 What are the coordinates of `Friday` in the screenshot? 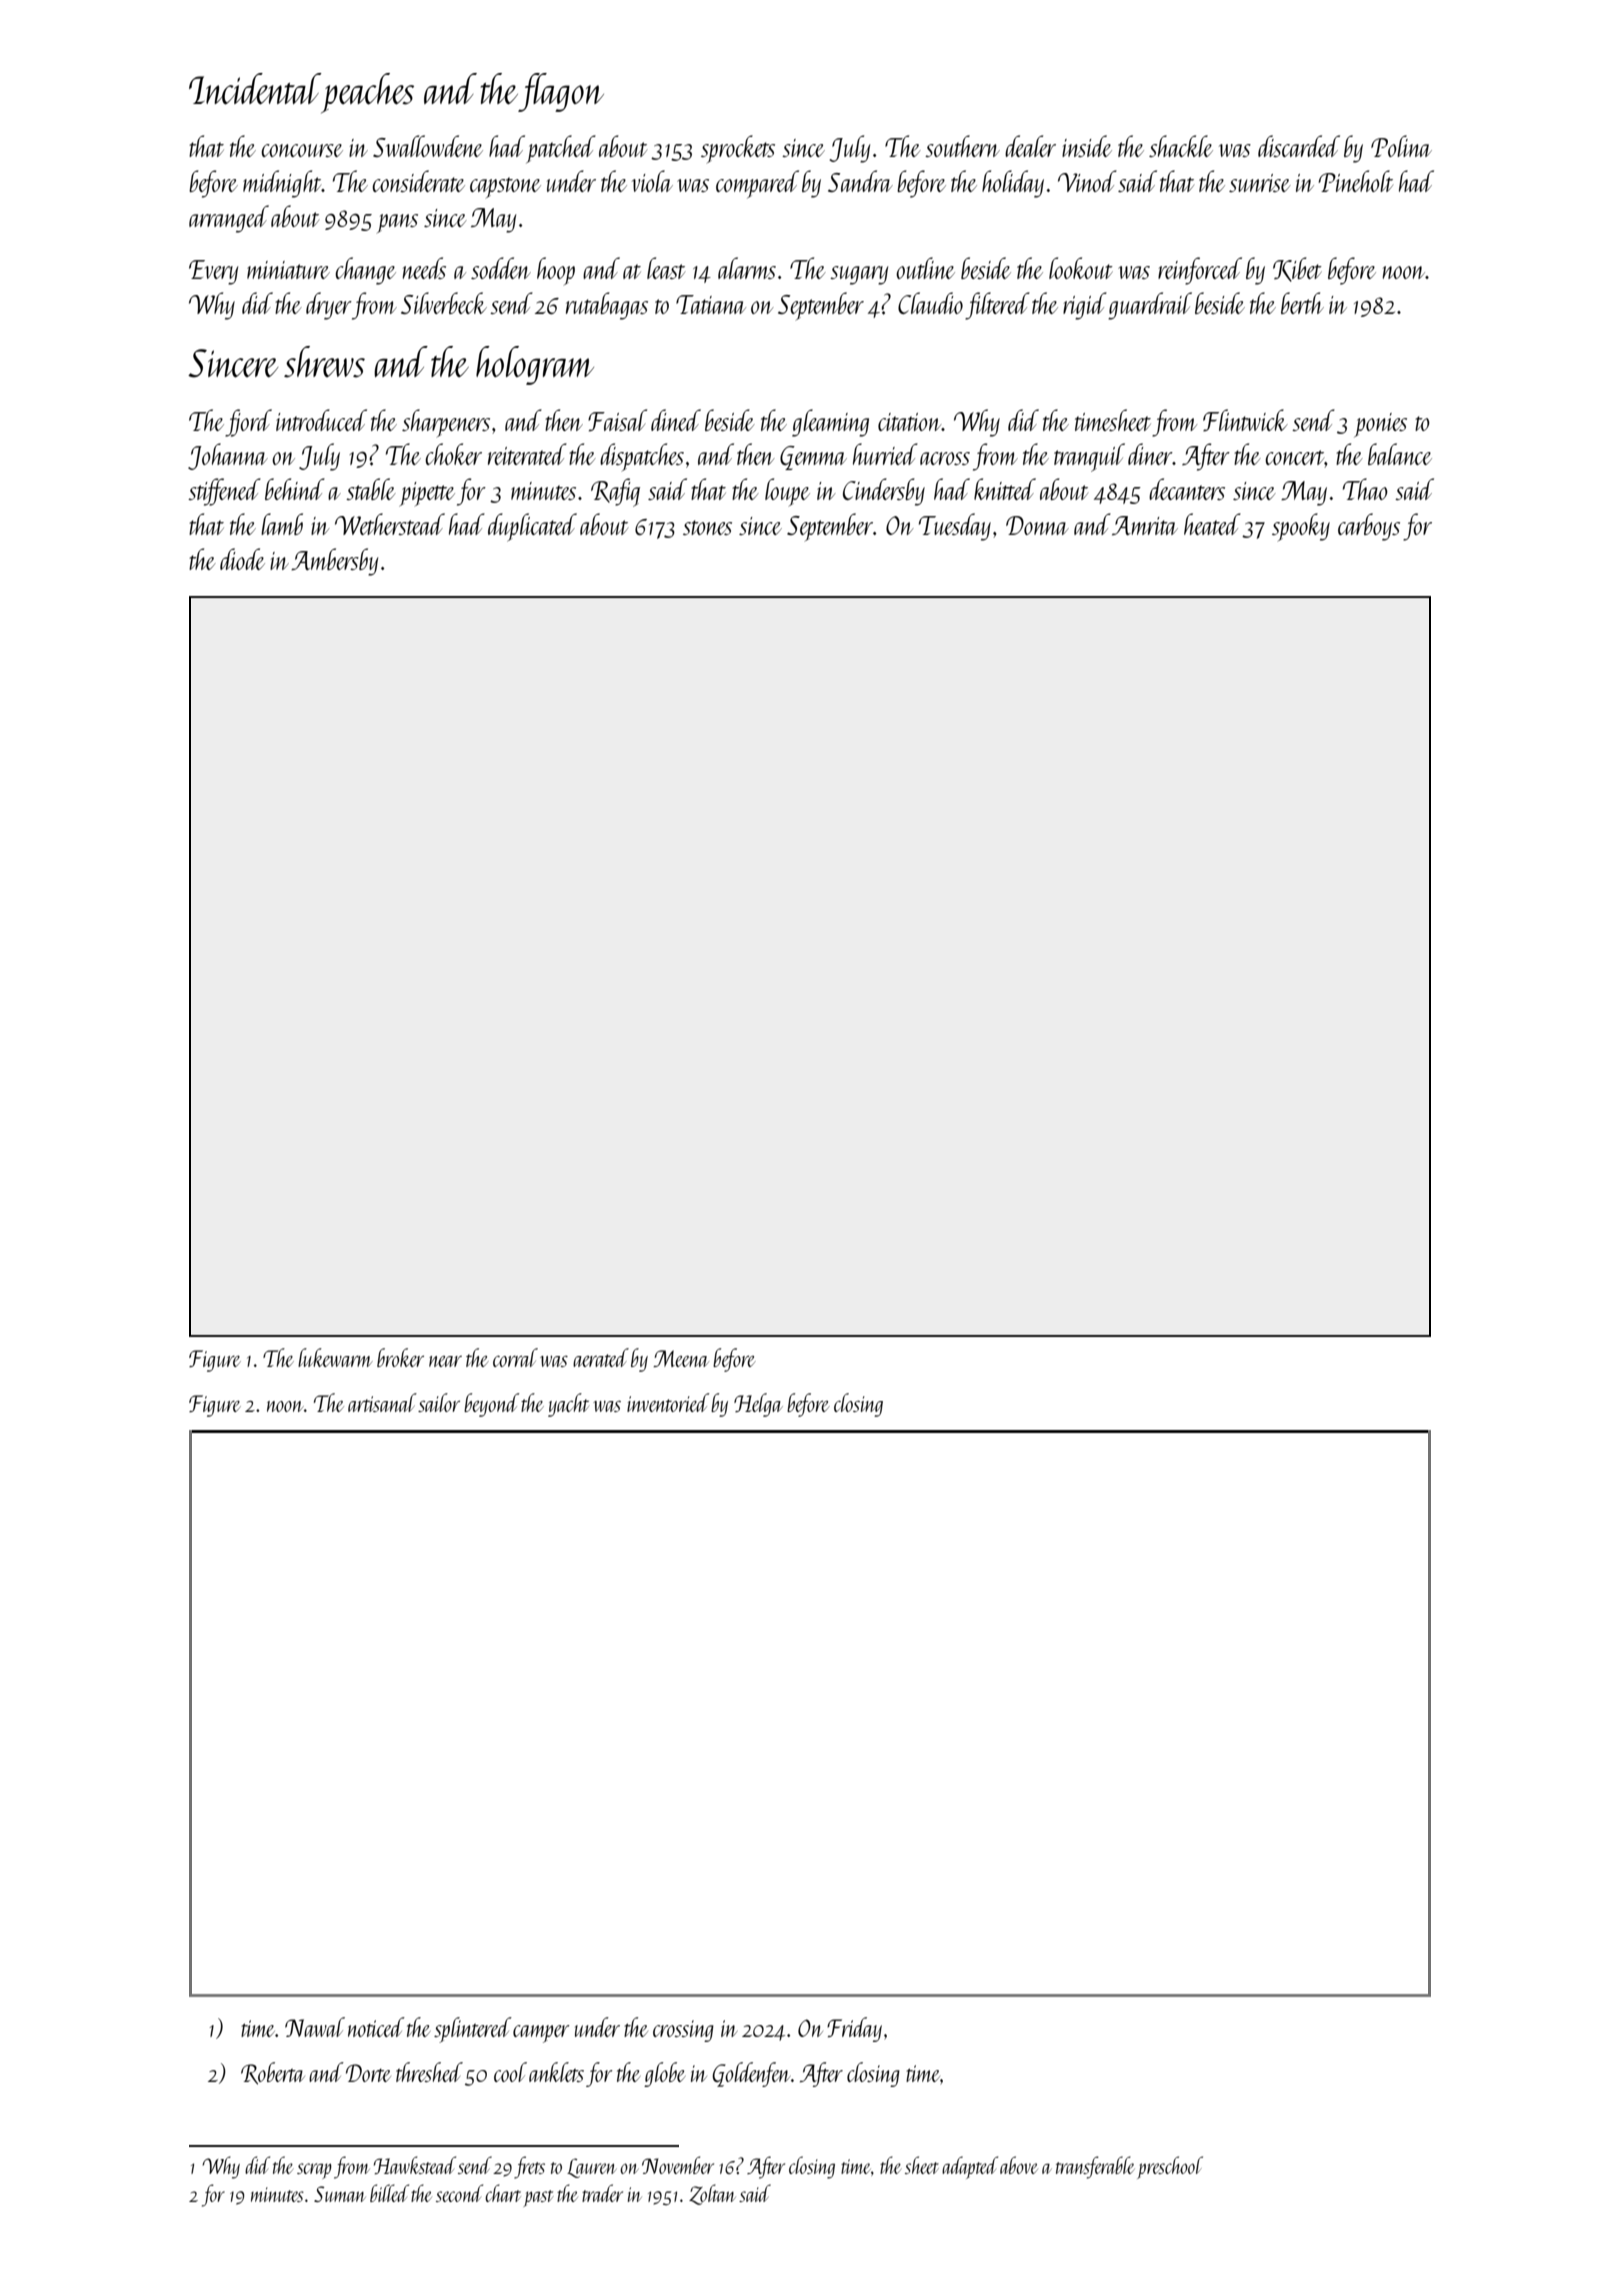 It's located at (854, 2029).
